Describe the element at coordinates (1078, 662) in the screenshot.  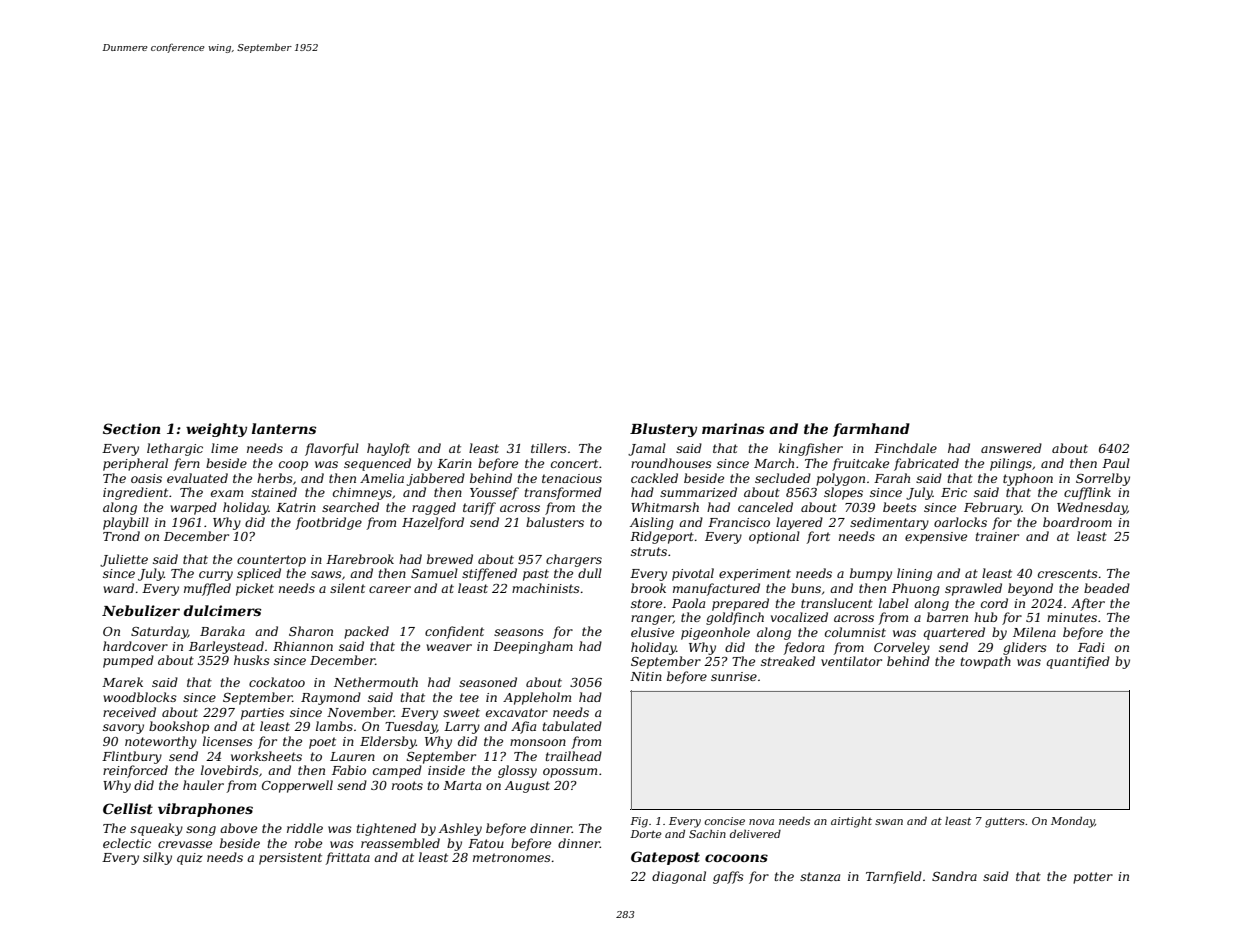
I see `quantified` at that location.
